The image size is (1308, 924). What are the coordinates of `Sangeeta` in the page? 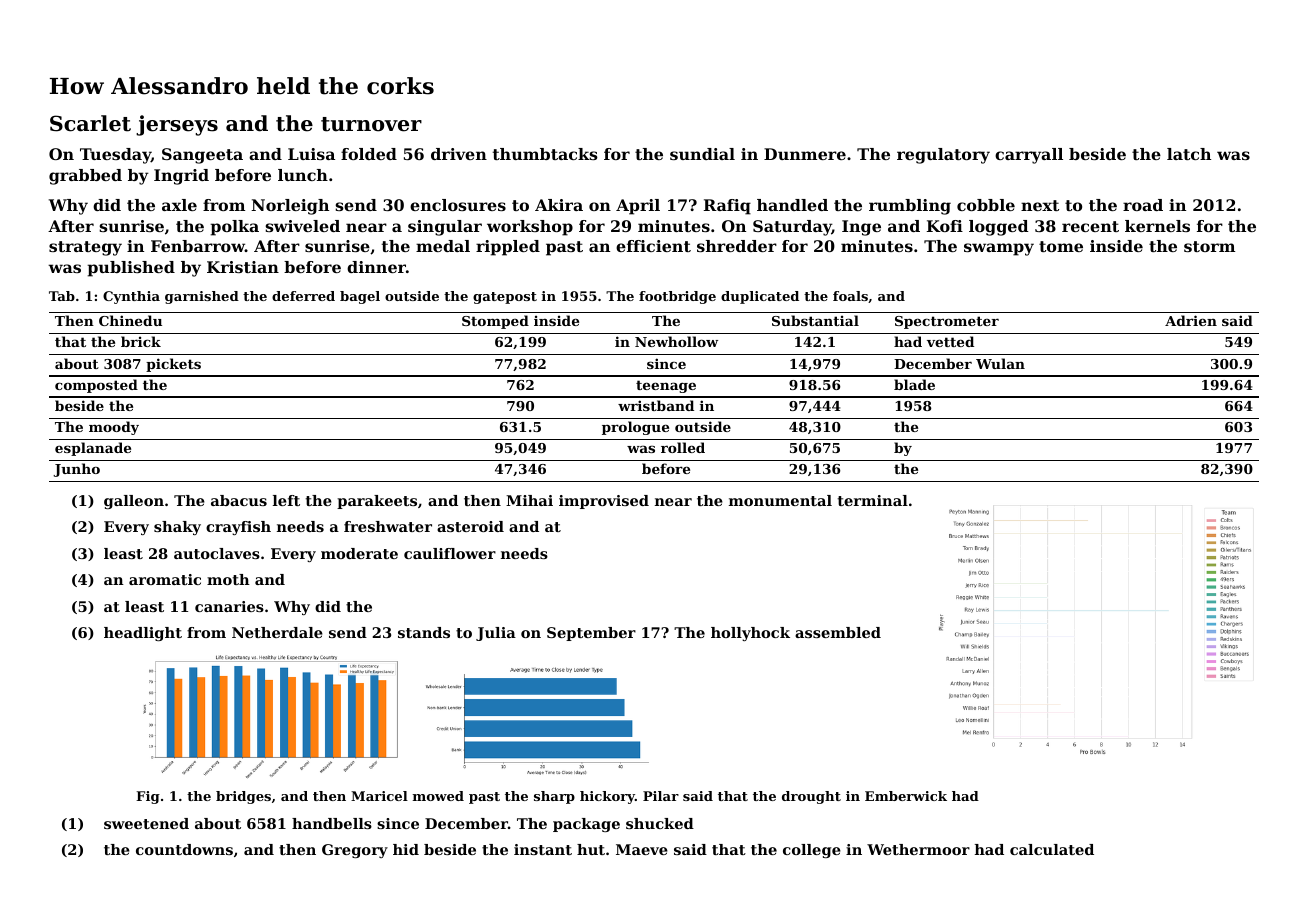 It's located at (202, 156).
